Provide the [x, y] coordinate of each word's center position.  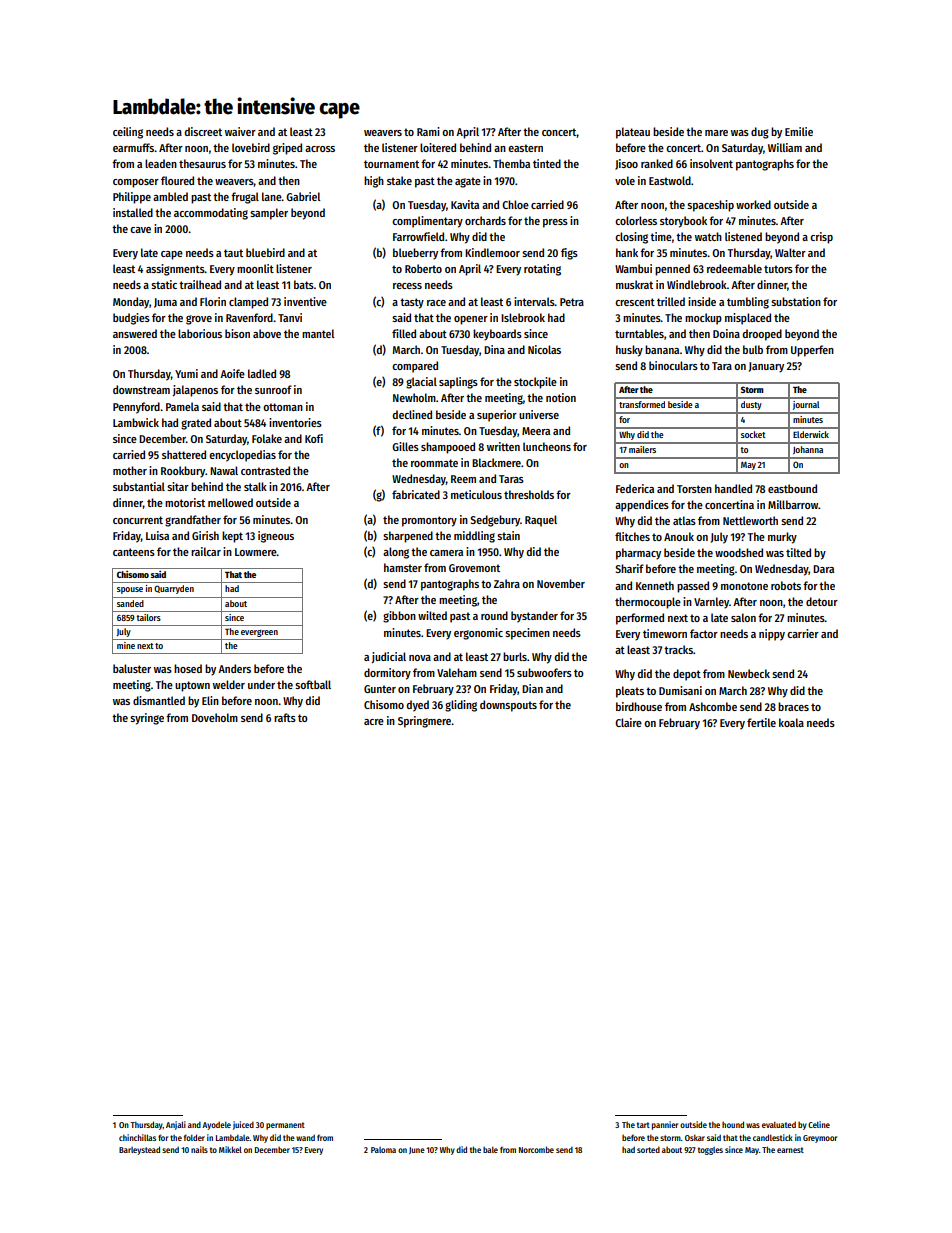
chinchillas [137, 1137]
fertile [761, 722]
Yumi [186, 373]
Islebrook [523, 317]
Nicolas [544, 349]
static [164, 284]
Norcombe [536, 1149]
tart [643, 1125]
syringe [147, 719]
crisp [821, 238]
